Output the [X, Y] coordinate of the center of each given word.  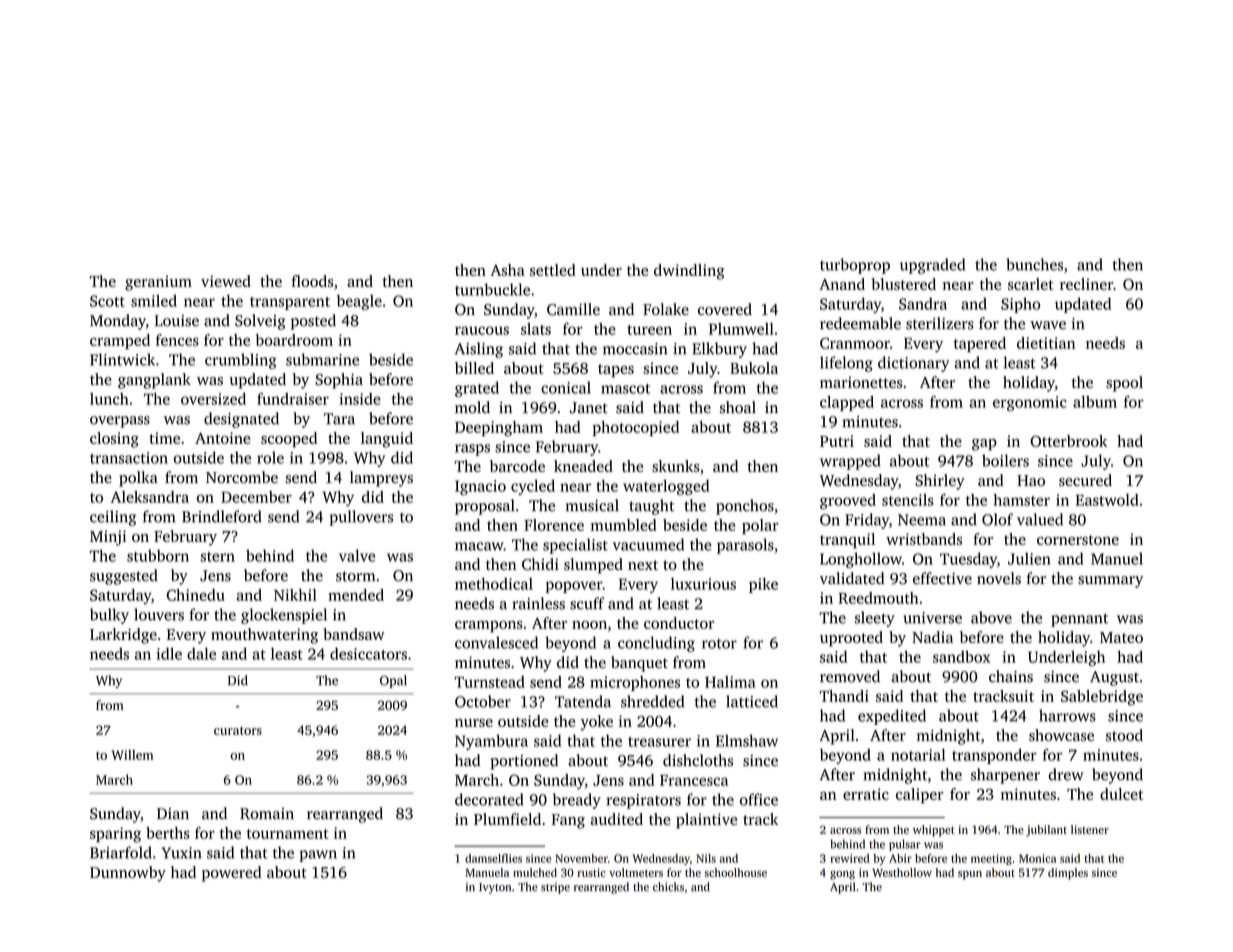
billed [474, 368]
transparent [290, 303]
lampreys [381, 479]
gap [984, 444]
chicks [668, 887]
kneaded [583, 466]
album [1095, 402]
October [483, 701]
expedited [892, 717]
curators [238, 731]
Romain [267, 814]
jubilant [1046, 831]
